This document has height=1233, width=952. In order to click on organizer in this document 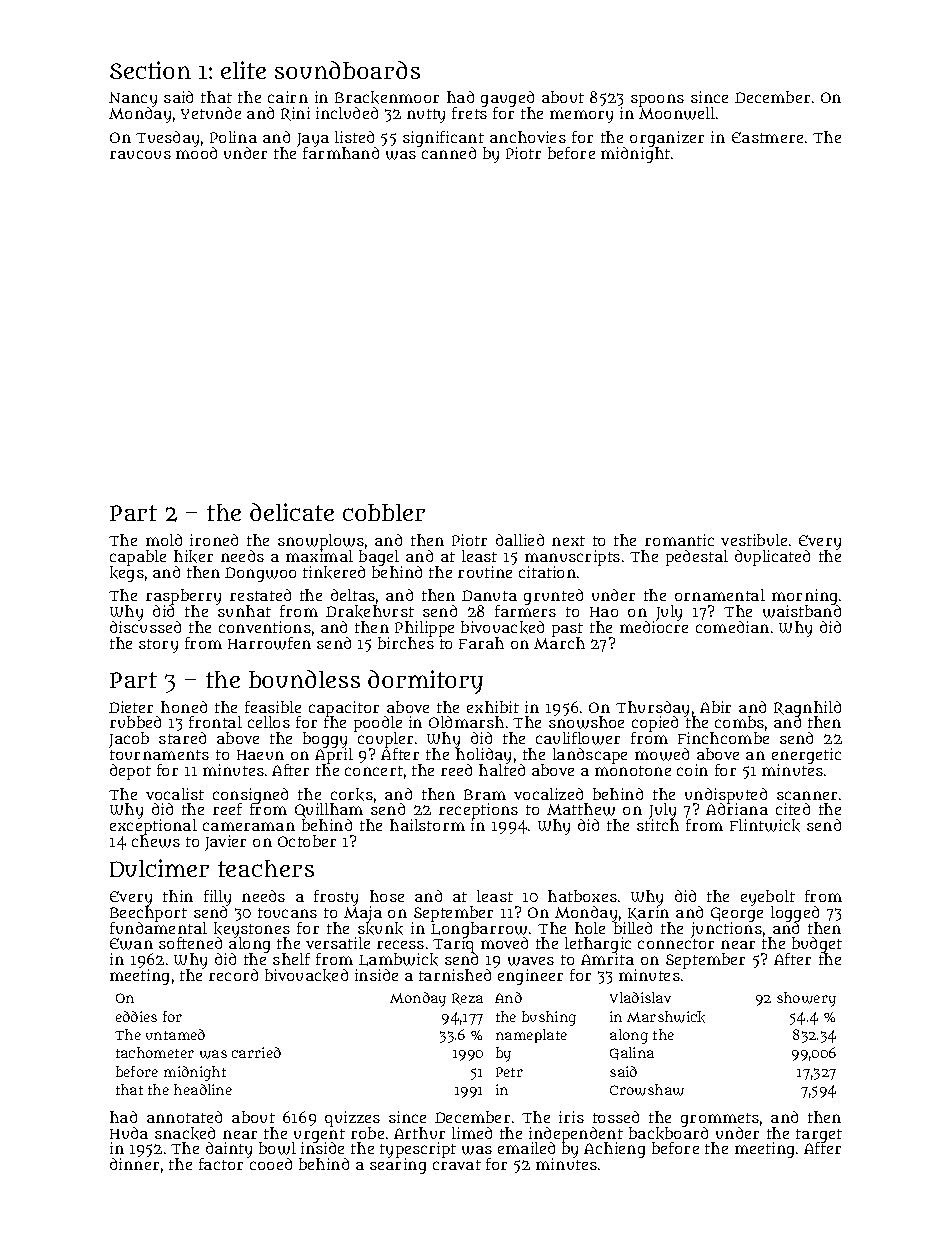, I will do `click(667, 139)`.
